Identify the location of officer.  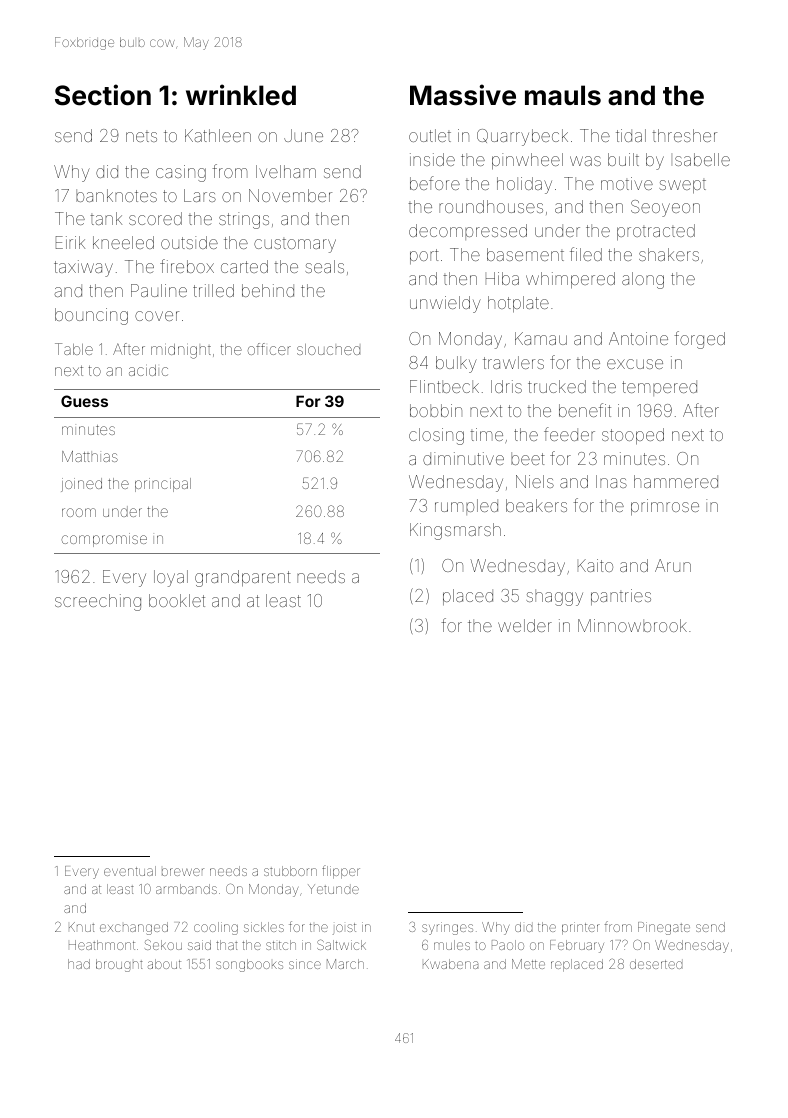
(269, 349).
